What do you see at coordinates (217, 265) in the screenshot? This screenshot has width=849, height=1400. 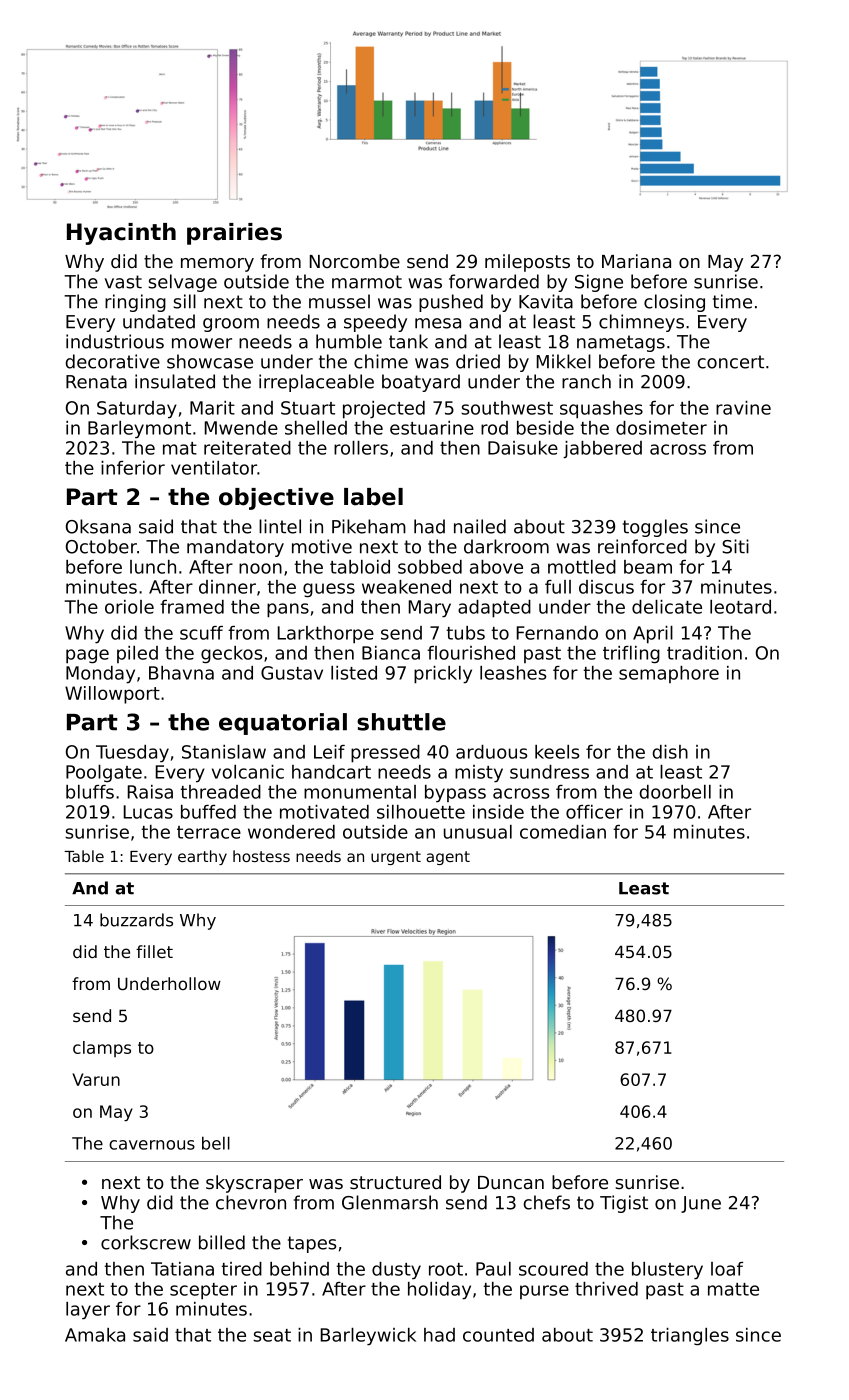 I see `memory` at bounding box center [217, 265].
